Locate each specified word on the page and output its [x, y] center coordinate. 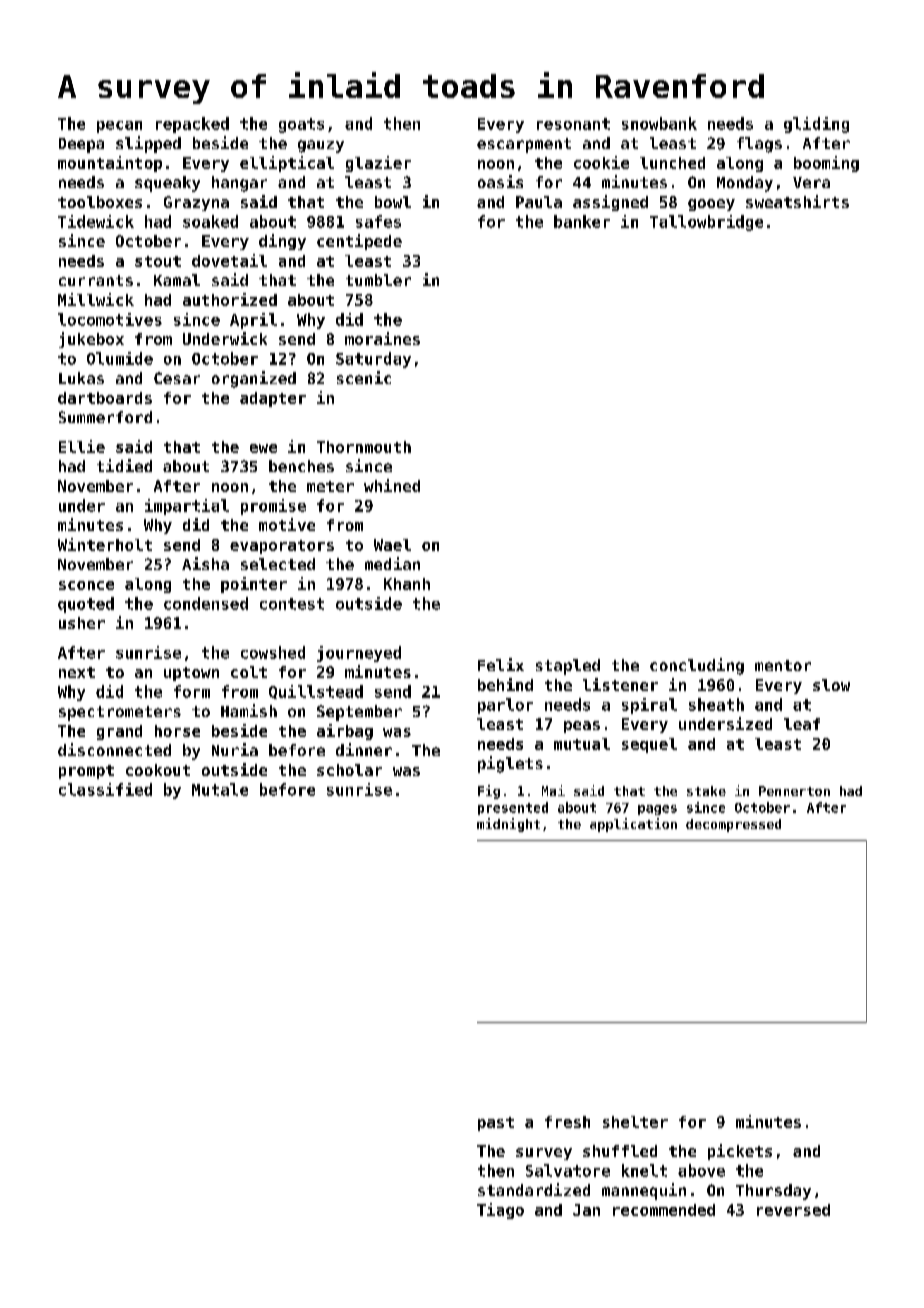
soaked [210, 221]
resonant [573, 124]
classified [105, 789]
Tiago [500, 1211]
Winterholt [105, 544]
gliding [816, 125]
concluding [697, 666]
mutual [582, 744]
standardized [534, 1189]
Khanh [407, 584]
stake [706, 791]
